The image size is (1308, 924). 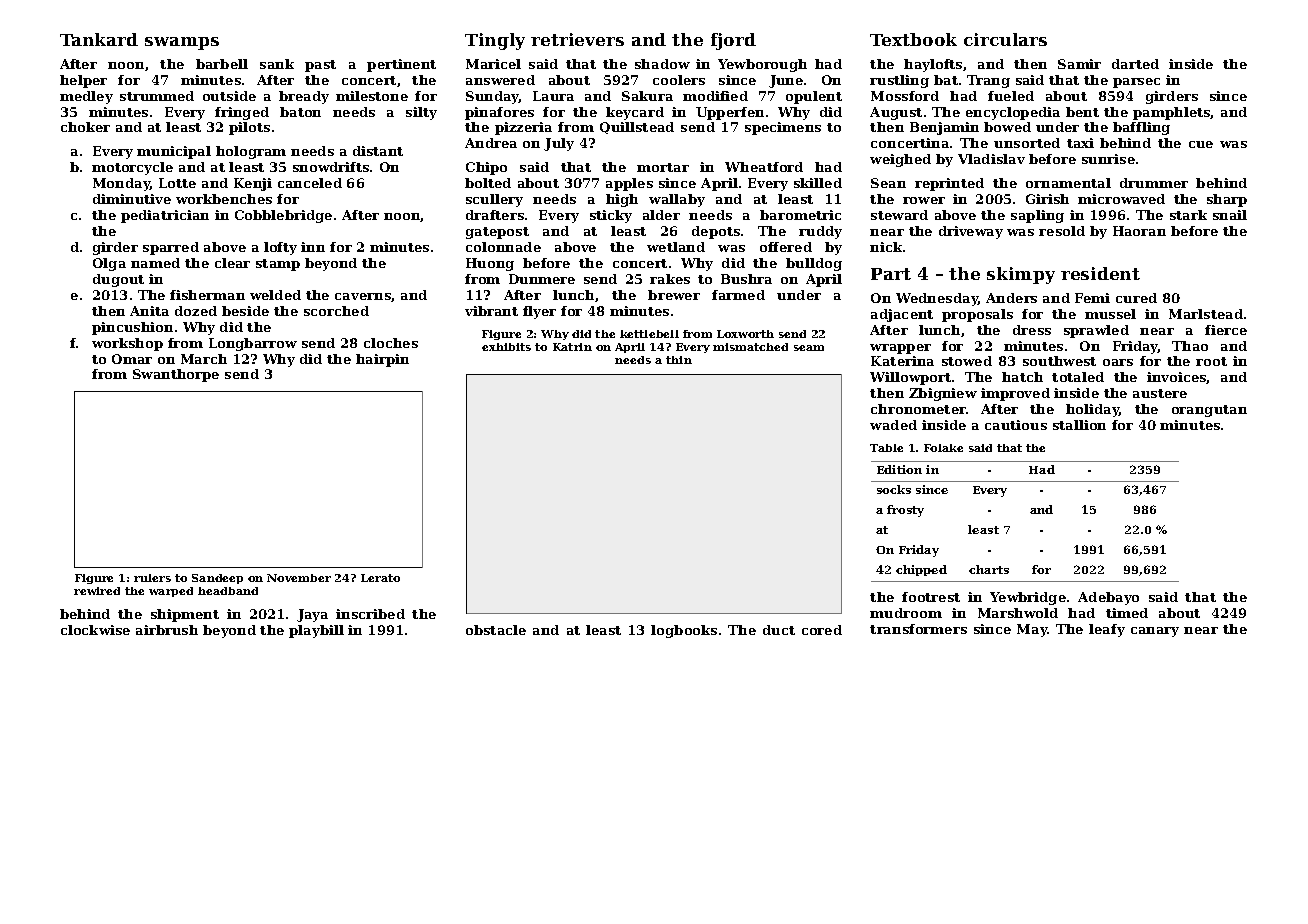 I want to click on Lerato, so click(x=380, y=578).
